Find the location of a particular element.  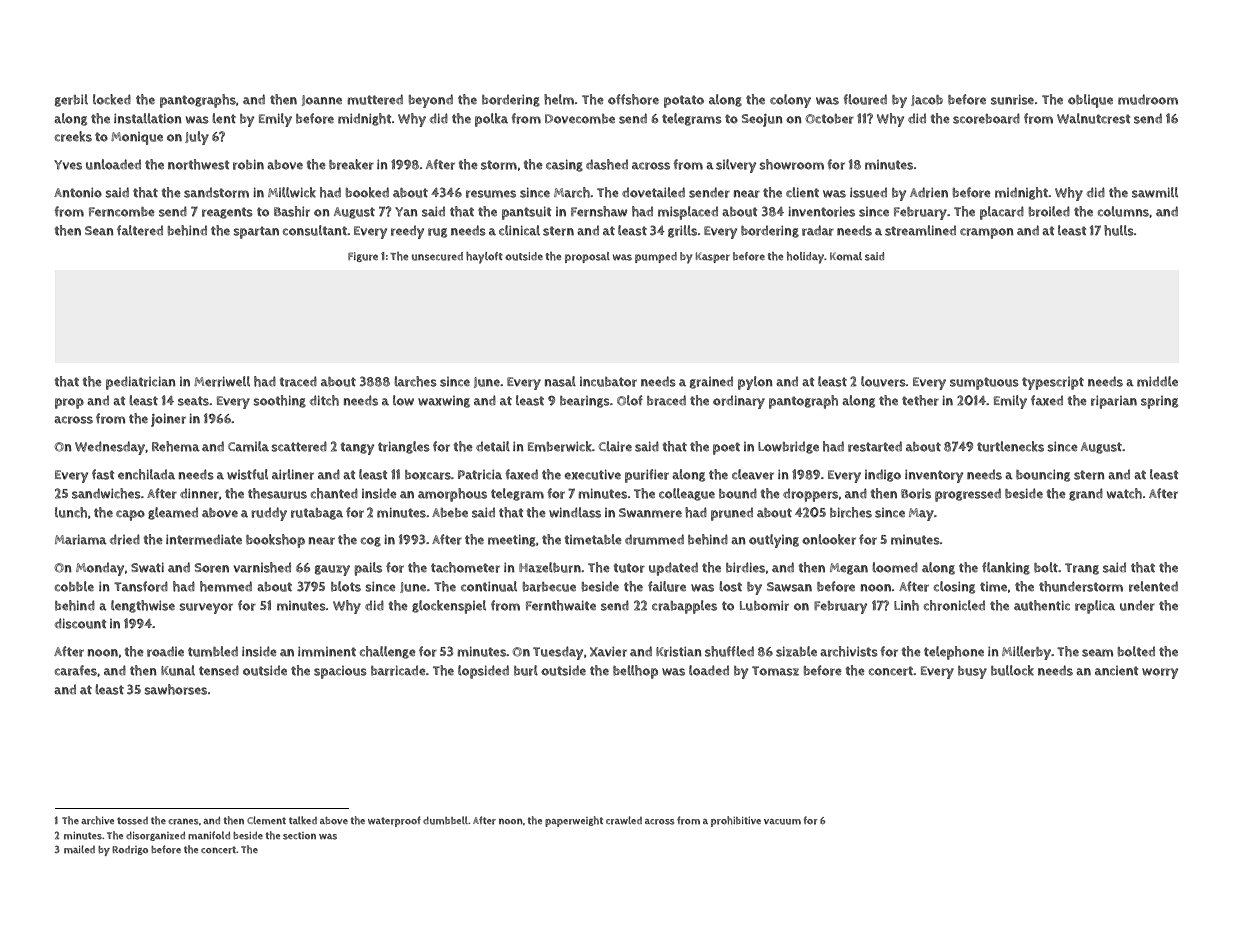

lost is located at coordinates (730, 586).
